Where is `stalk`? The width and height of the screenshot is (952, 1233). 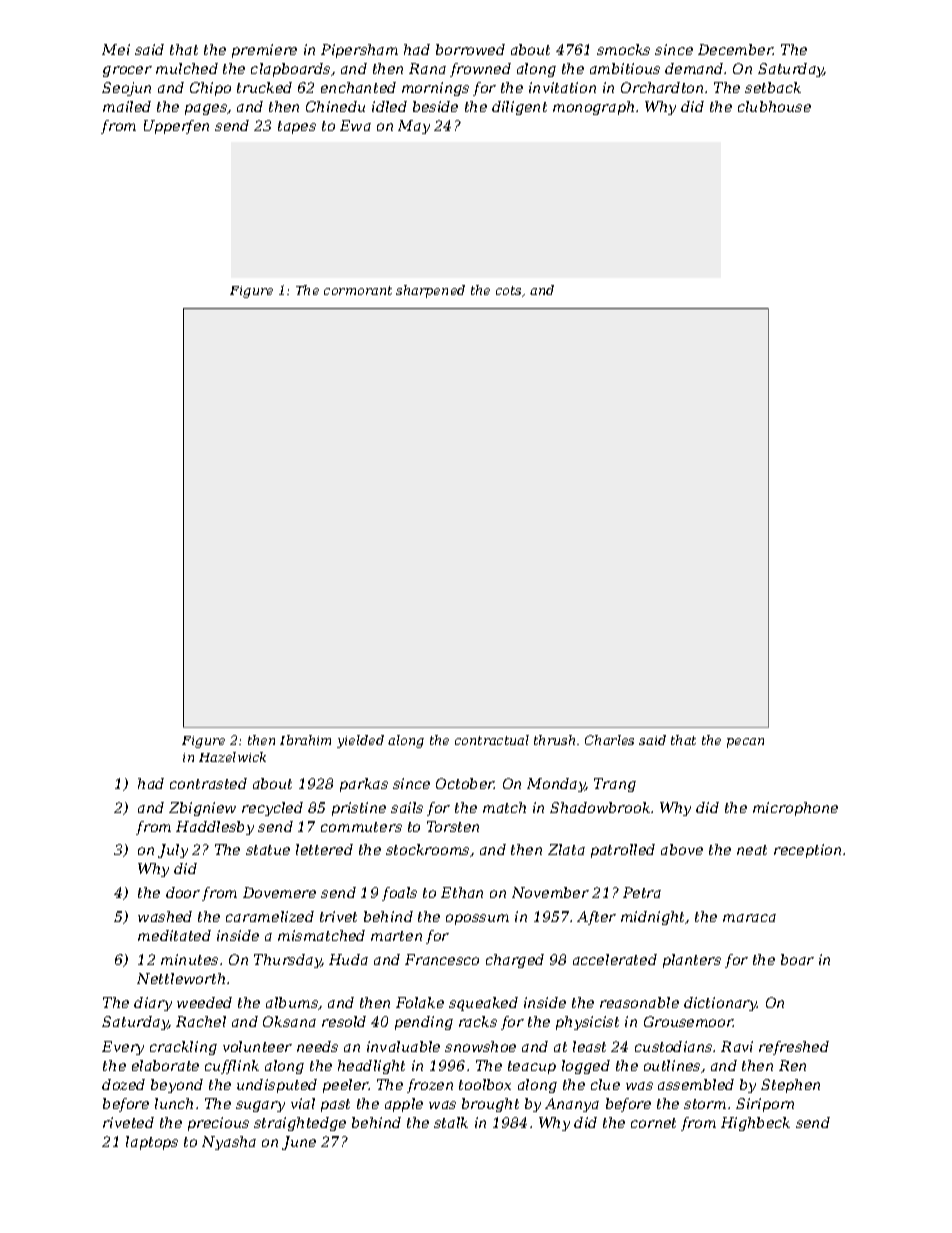 stalk is located at coordinates (451, 1122).
